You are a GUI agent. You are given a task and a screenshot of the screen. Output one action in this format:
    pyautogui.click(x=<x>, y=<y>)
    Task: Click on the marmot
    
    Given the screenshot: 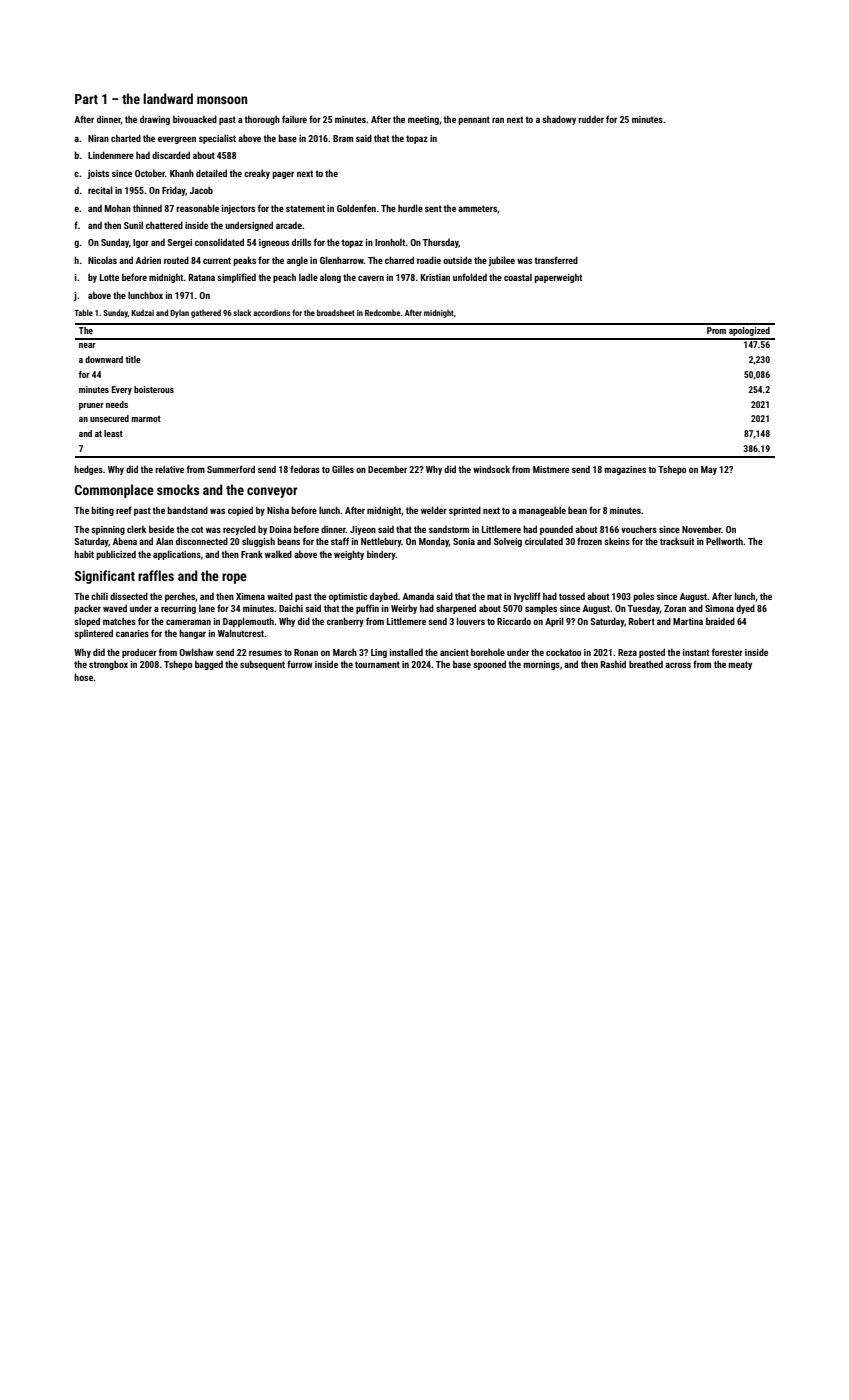 What is the action you would take?
    pyautogui.click(x=146, y=419)
